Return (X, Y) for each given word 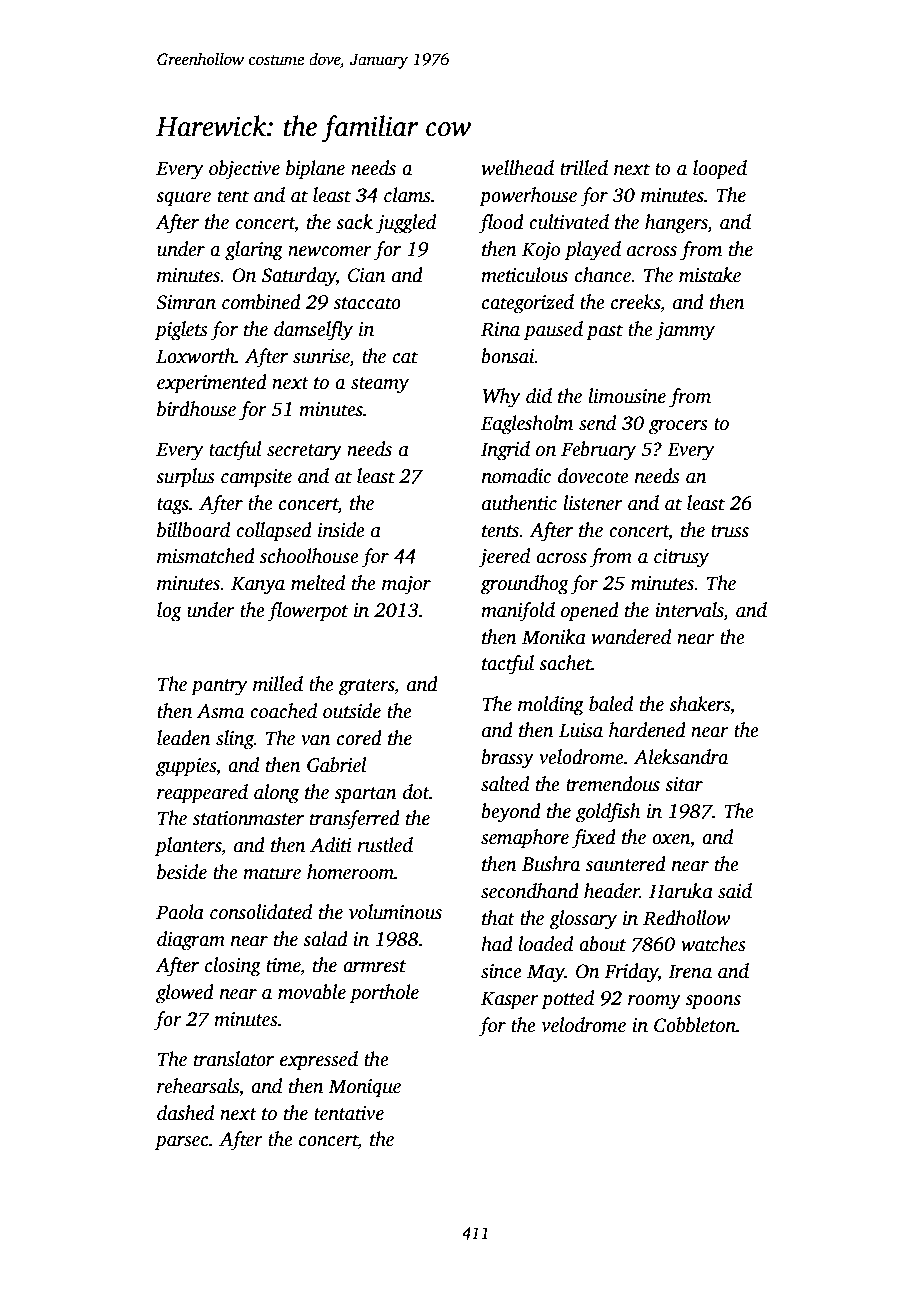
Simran (186, 302)
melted (318, 583)
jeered (504, 558)
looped (720, 170)
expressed (319, 1061)
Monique (364, 1088)
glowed (185, 994)
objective (244, 170)
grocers (678, 427)
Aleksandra (681, 757)
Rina (500, 329)
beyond (511, 813)
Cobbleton (695, 1025)
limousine (627, 396)
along (276, 794)
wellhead (517, 168)
